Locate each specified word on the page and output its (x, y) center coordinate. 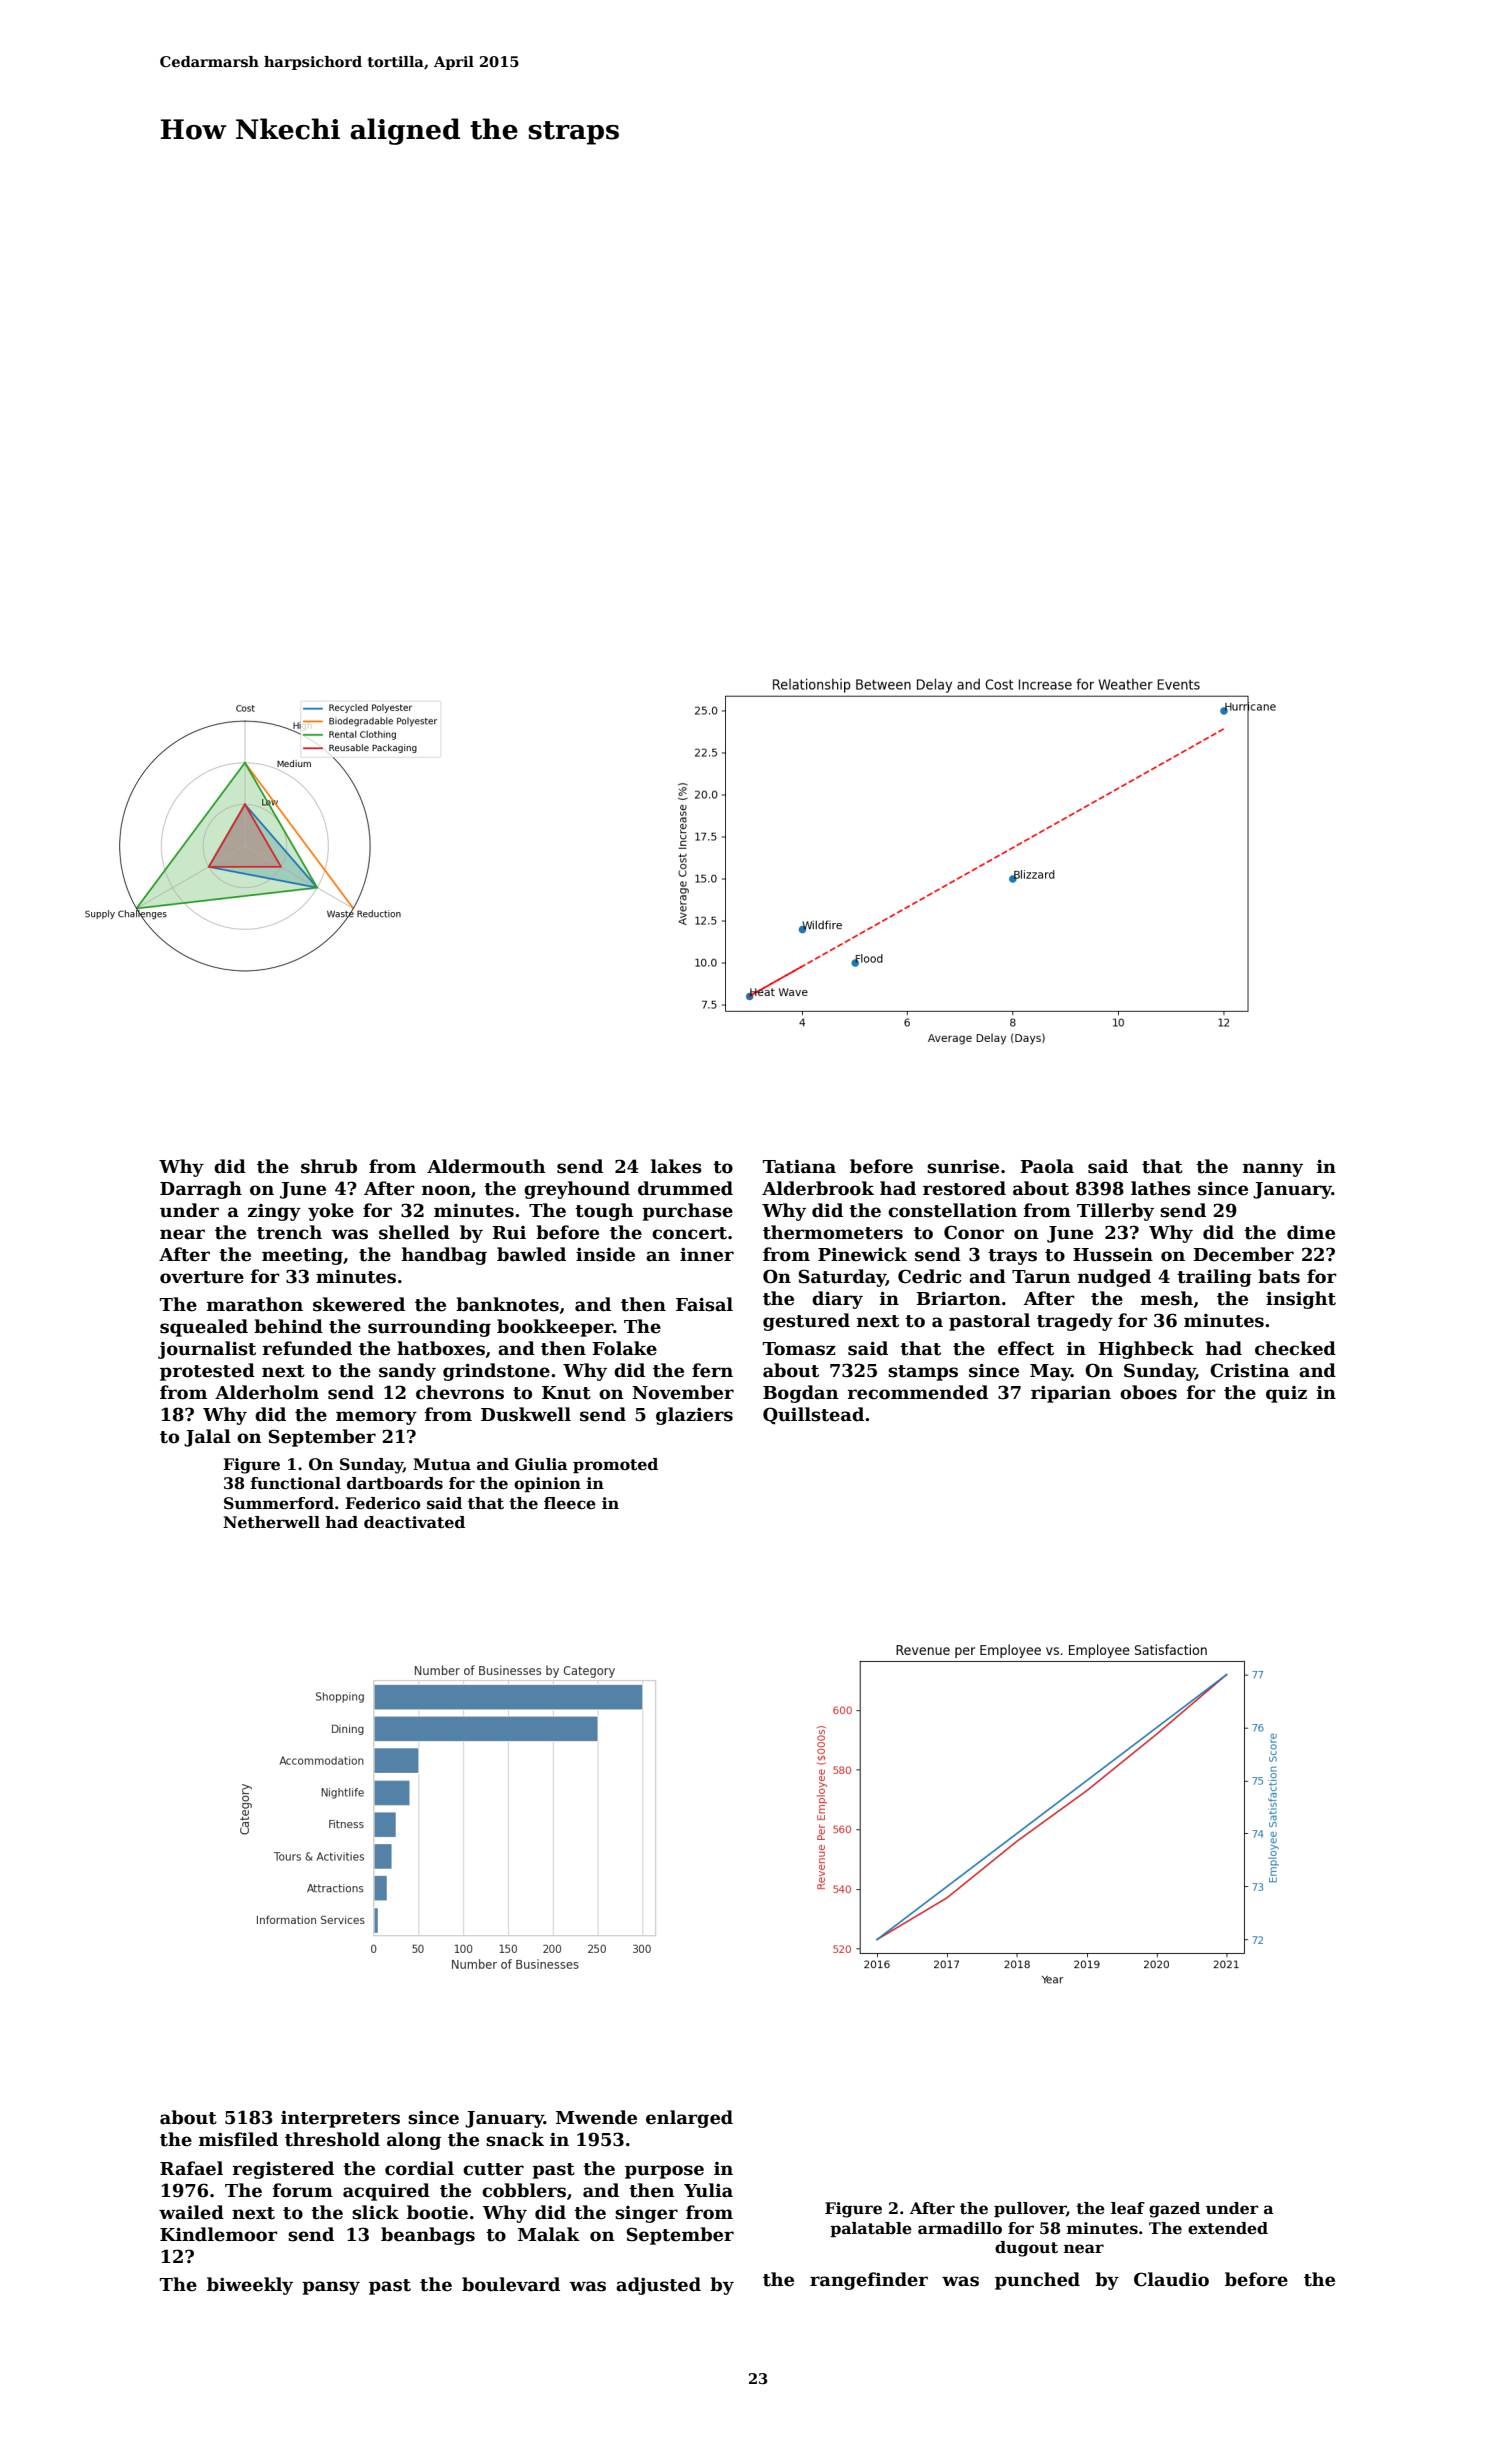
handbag (444, 1256)
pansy (331, 2288)
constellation (952, 1210)
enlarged (689, 2119)
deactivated (414, 1522)
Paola (1047, 1166)
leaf (1128, 2208)
